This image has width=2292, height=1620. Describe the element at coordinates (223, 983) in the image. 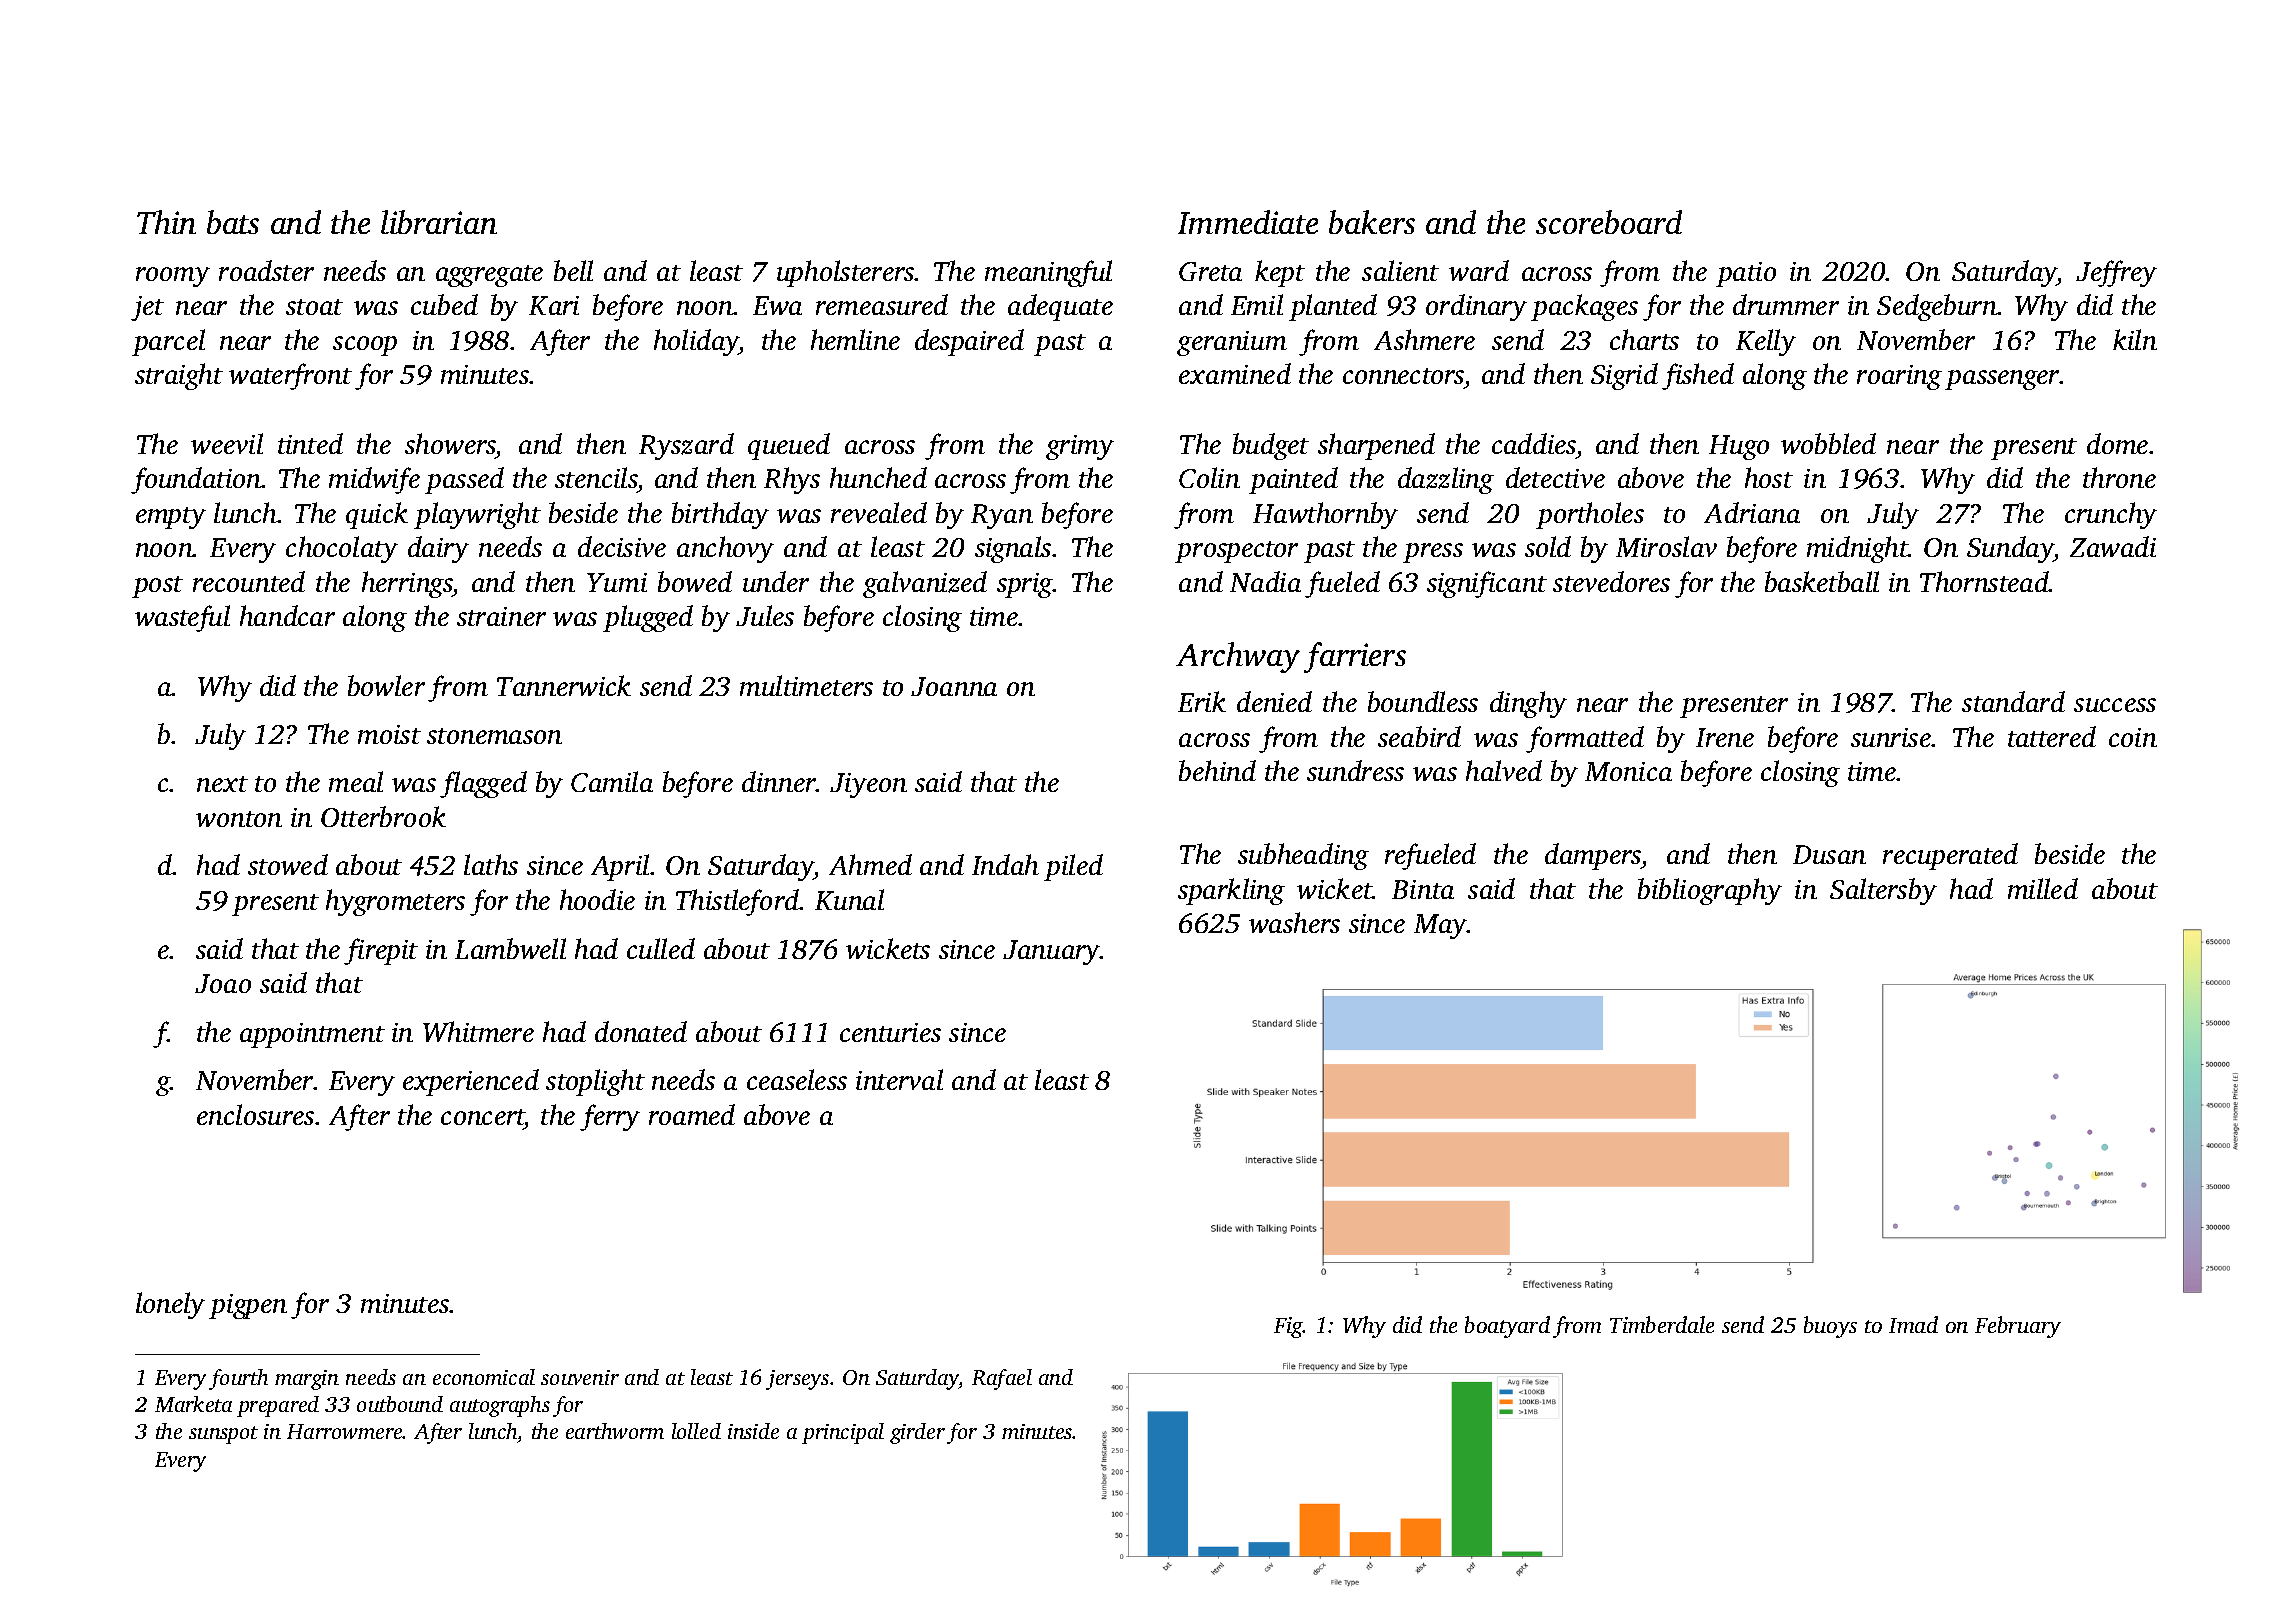

I see `Joao` at that location.
